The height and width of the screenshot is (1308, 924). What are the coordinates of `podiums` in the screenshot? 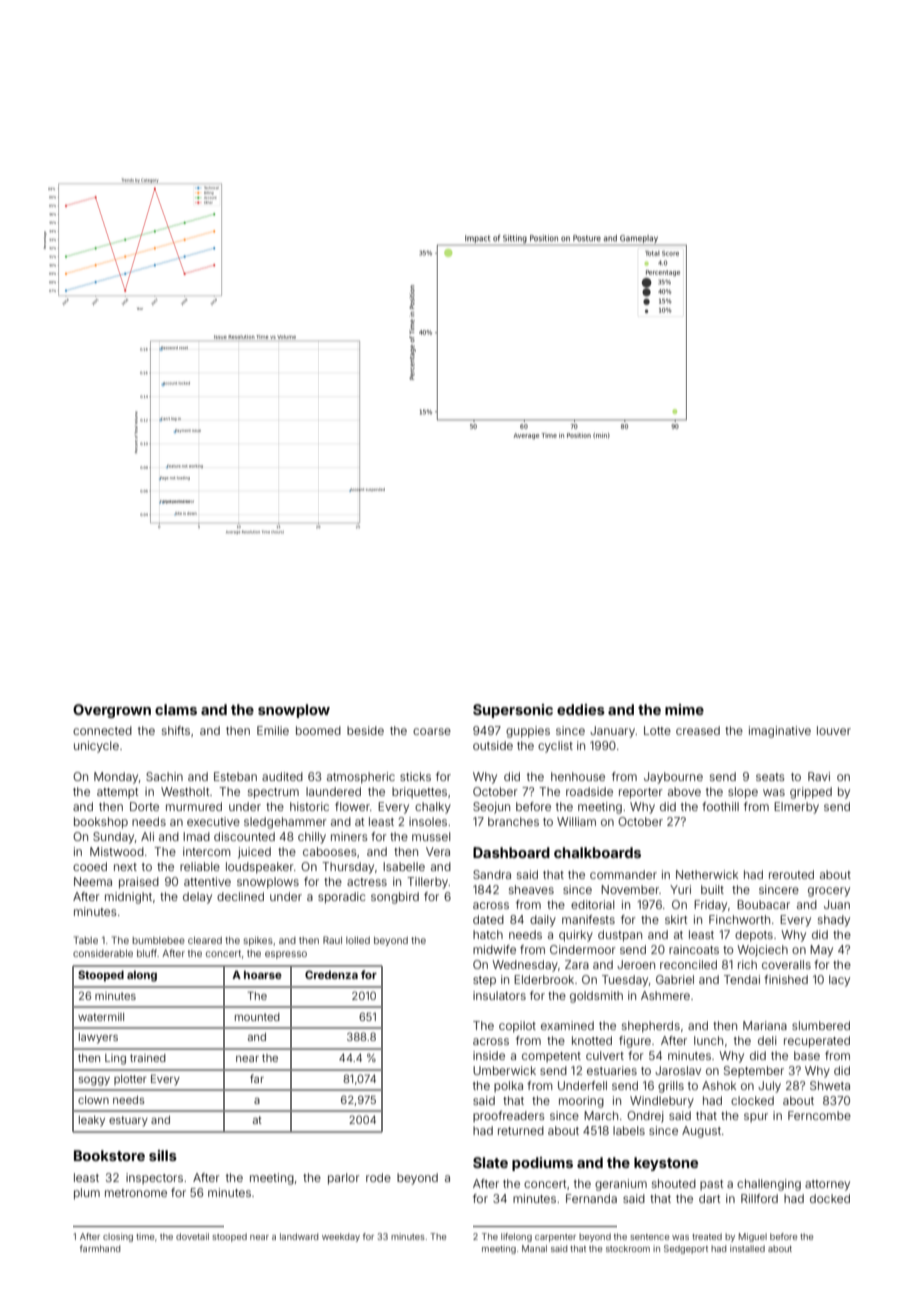 It's located at (542, 1164).
